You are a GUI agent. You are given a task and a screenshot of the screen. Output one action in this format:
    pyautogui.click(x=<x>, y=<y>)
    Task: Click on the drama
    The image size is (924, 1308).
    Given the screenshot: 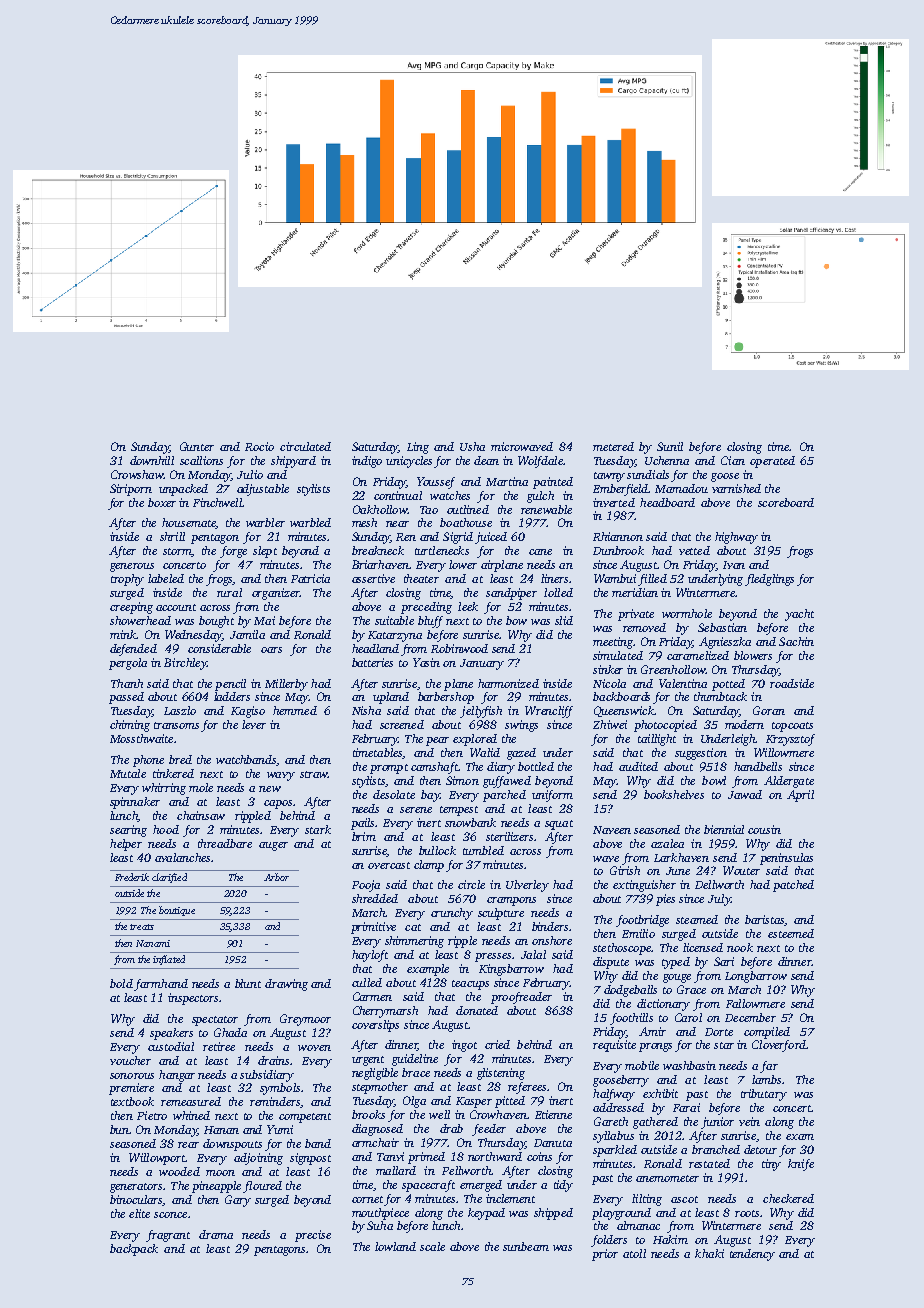 What is the action you would take?
    pyautogui.click(x=216, y=1234)
